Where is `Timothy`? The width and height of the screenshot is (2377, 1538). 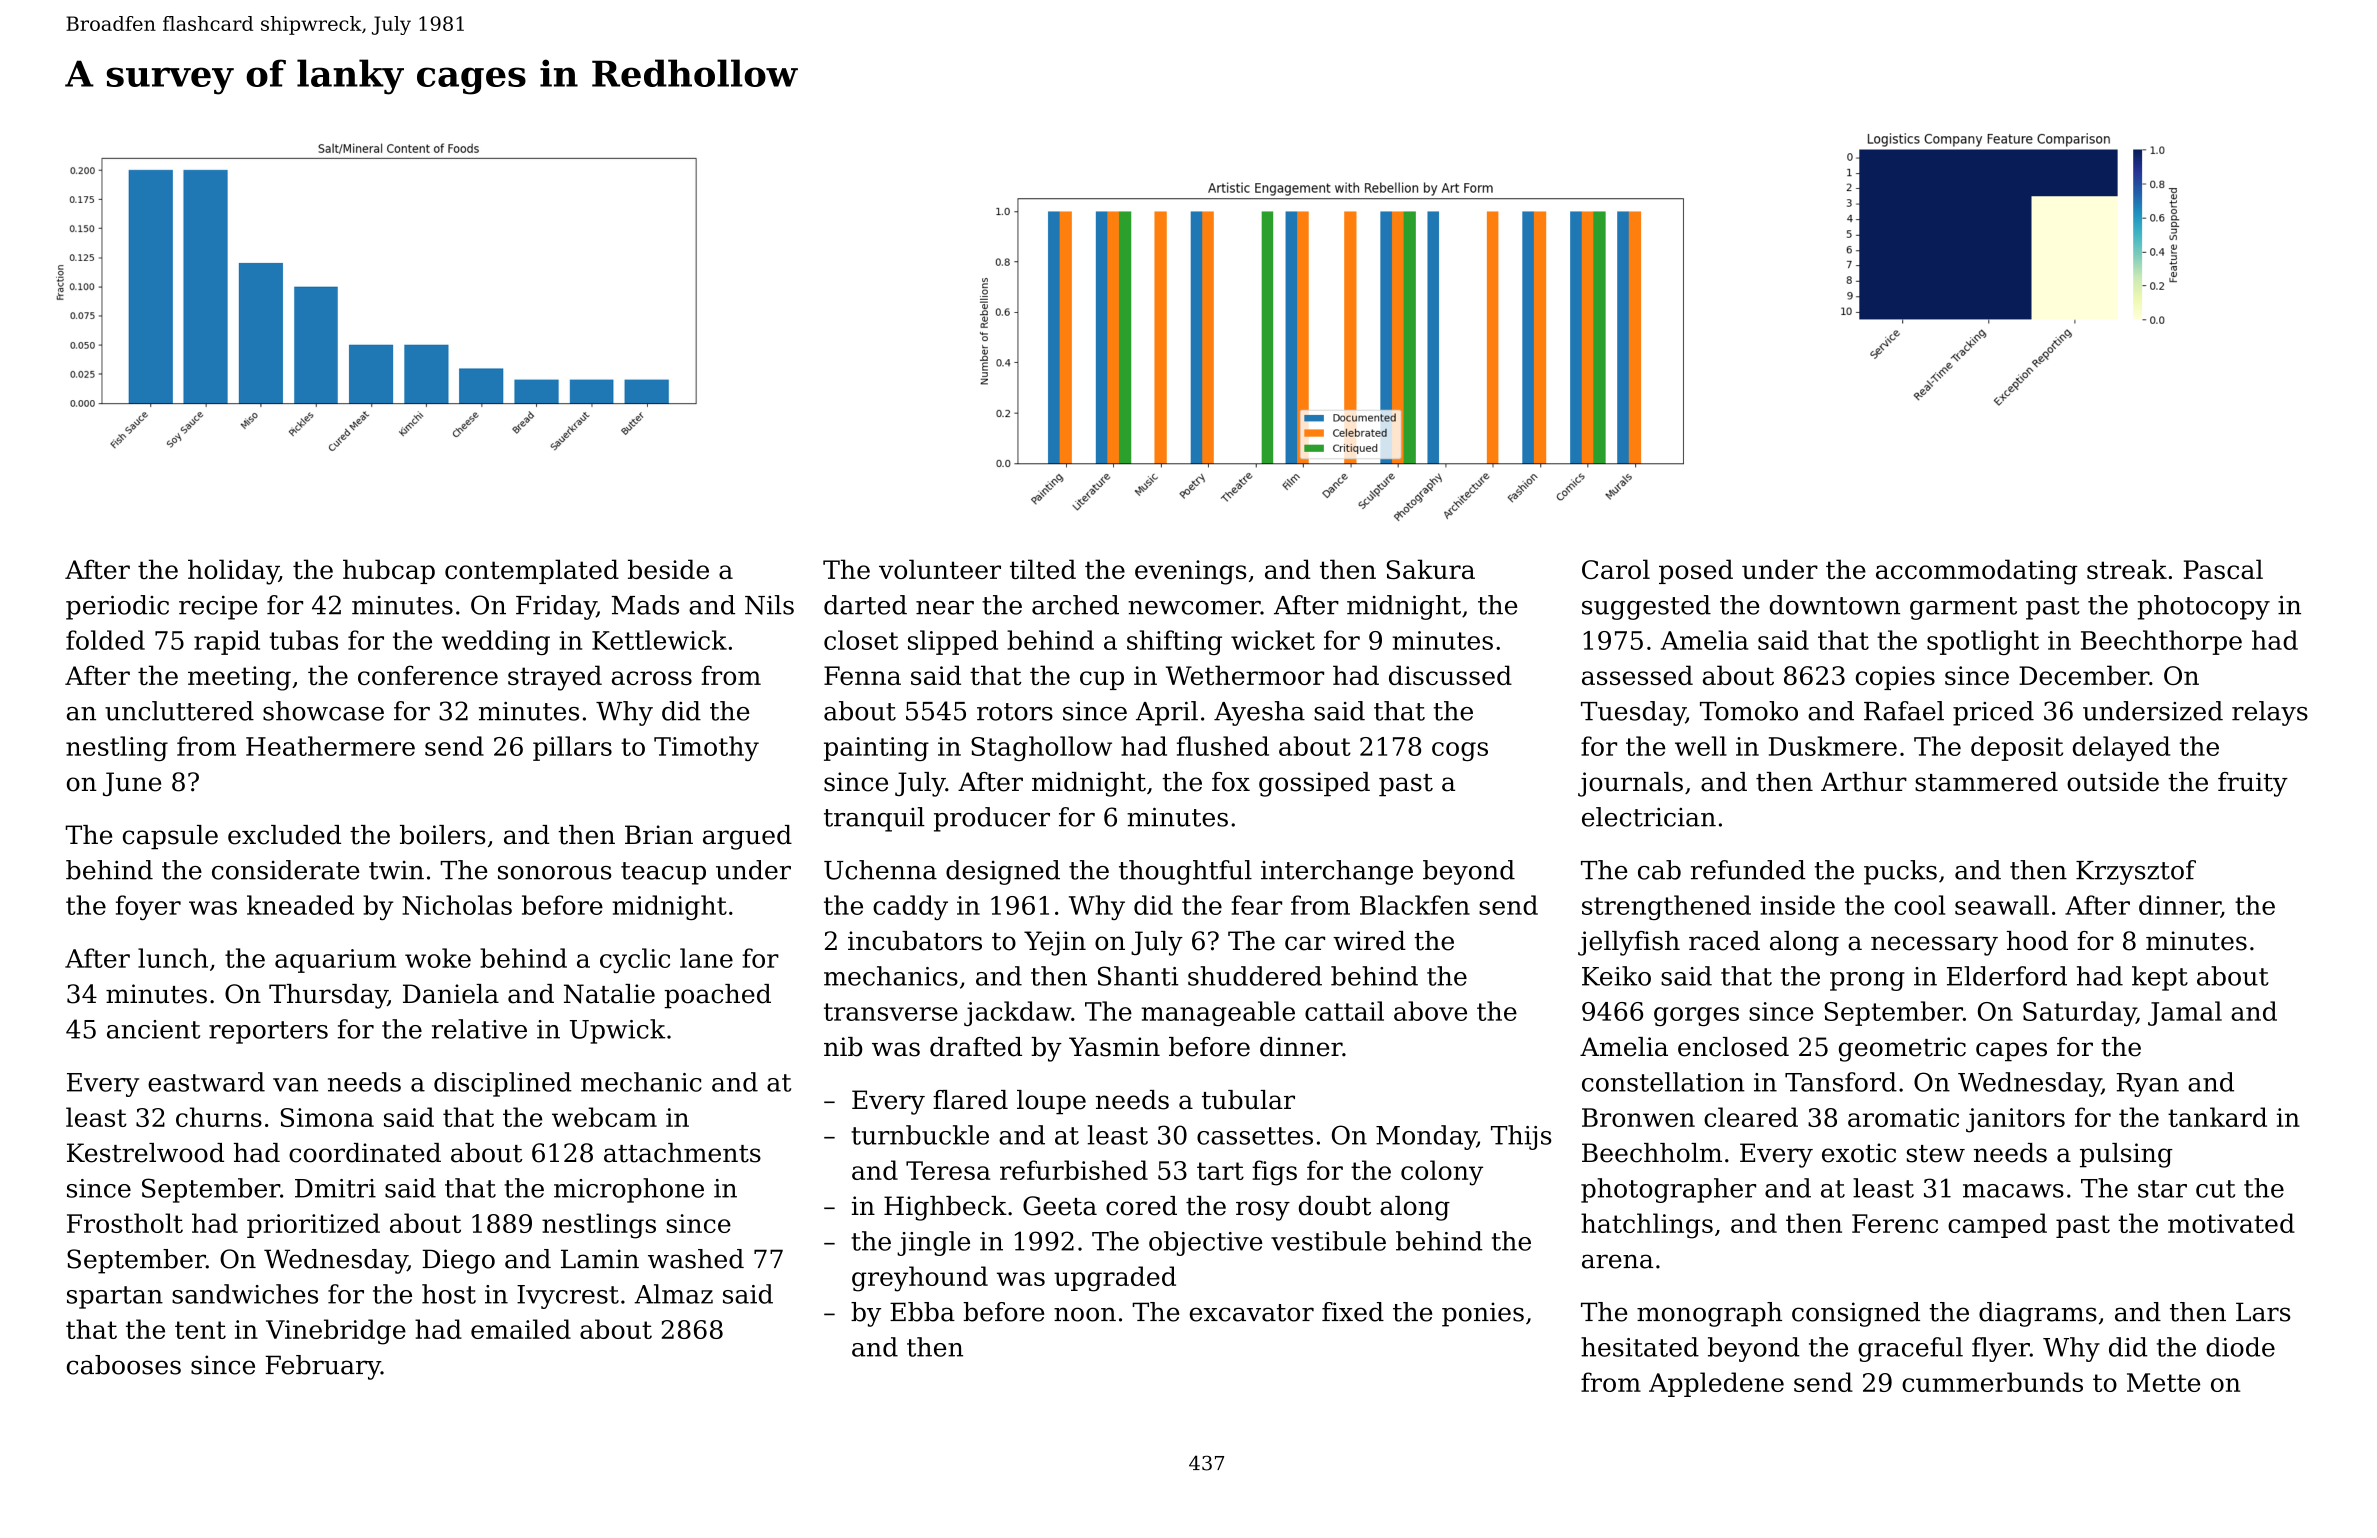
Timothy is located at coordinates (706, 748).
